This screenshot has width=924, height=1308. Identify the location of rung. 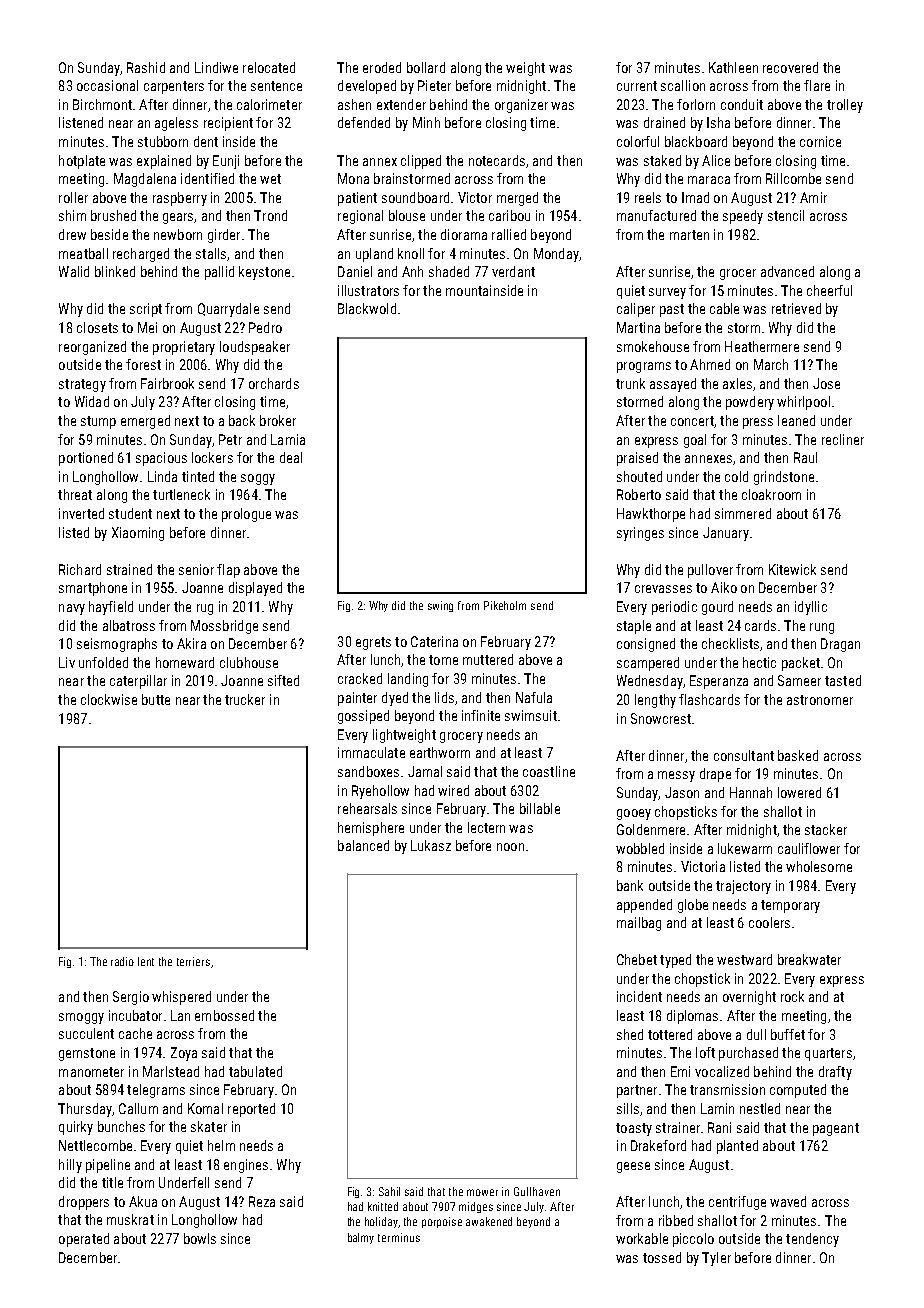
(822, 628).
